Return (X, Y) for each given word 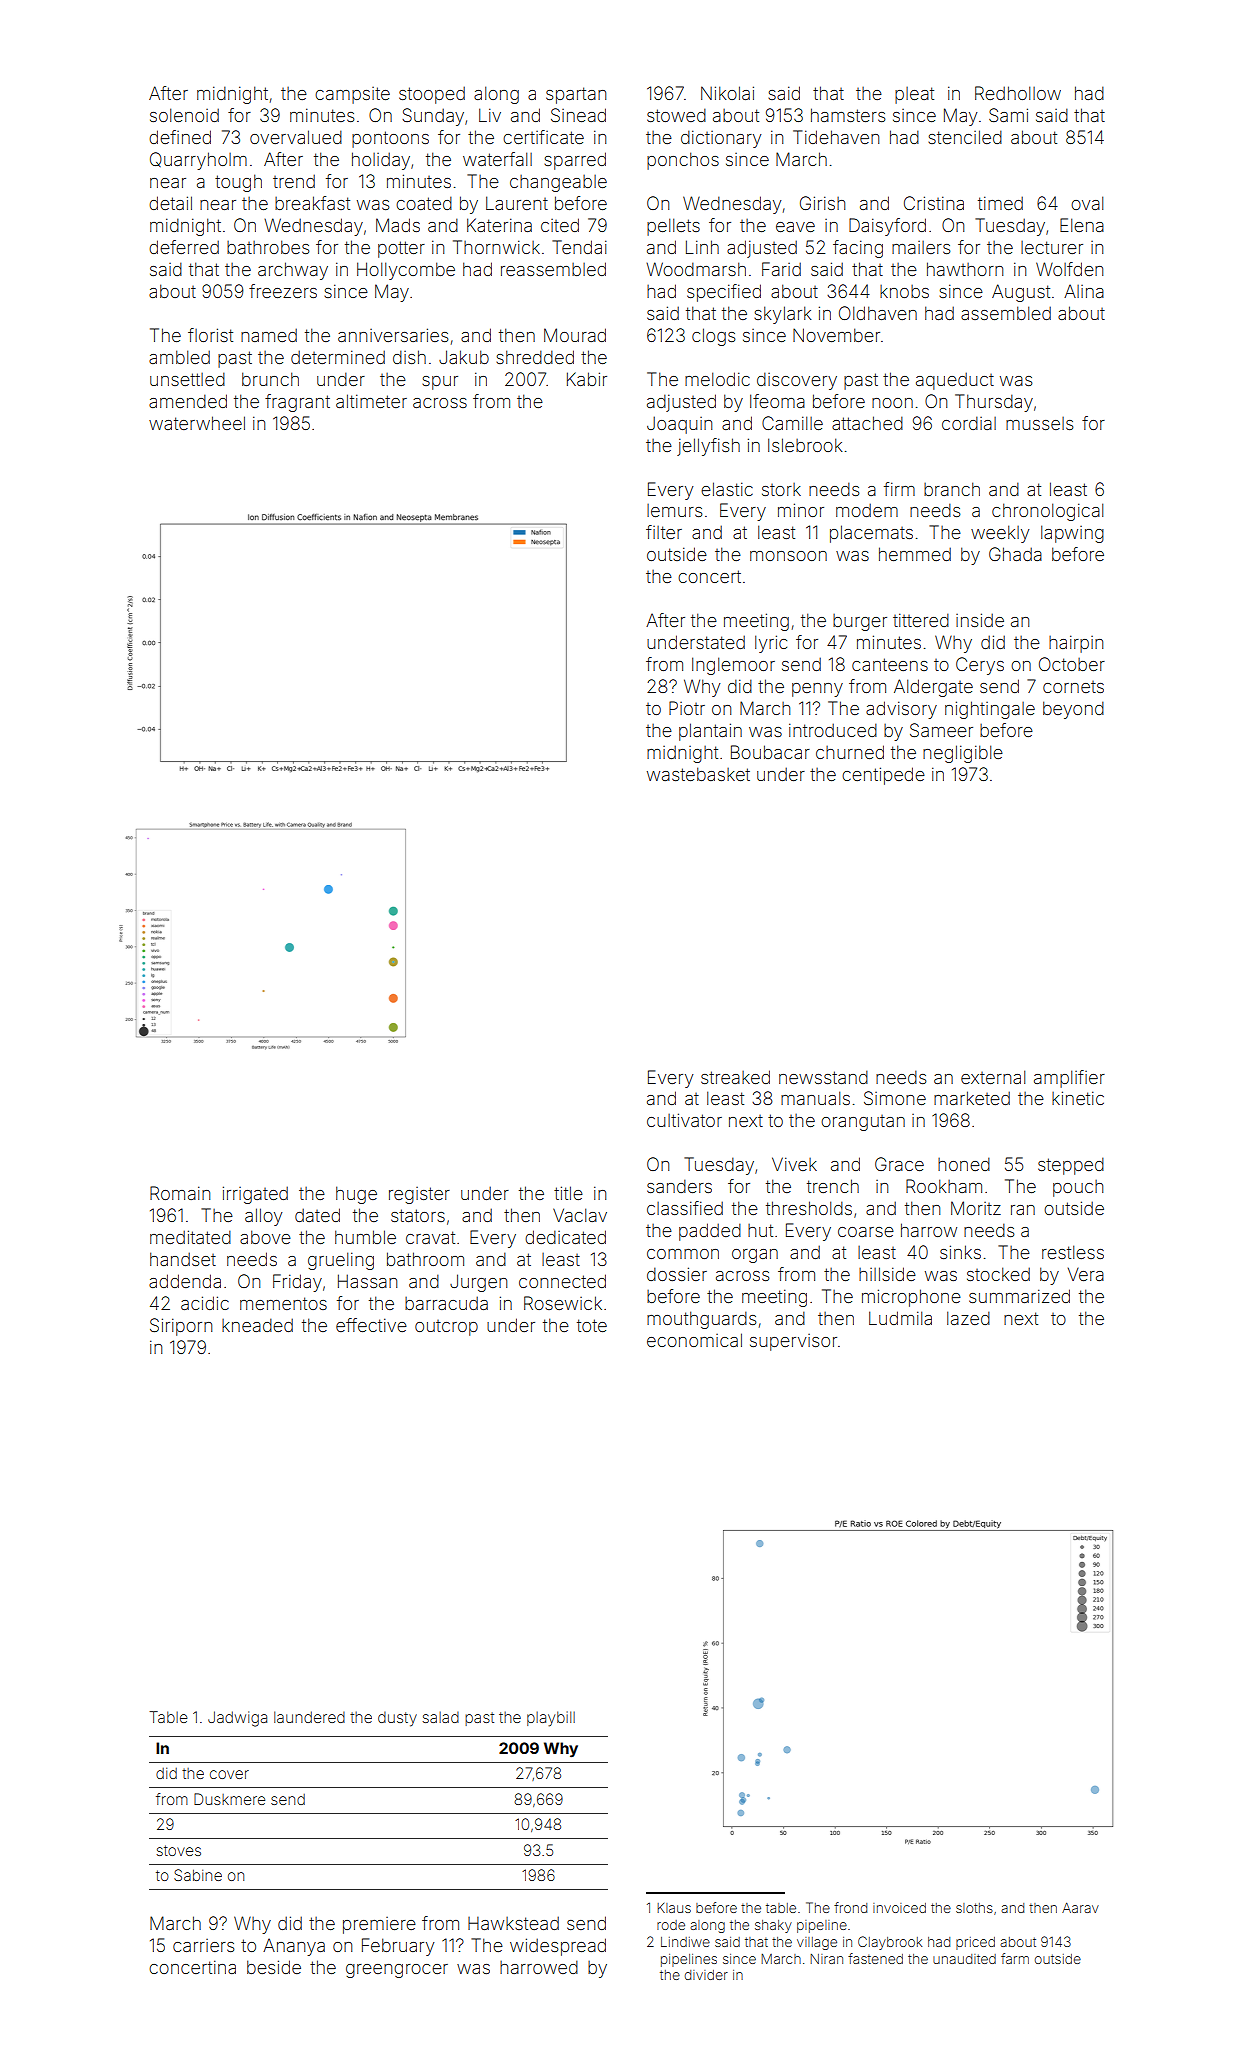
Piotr (687, 708)
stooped (432, 95)
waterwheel (197, 423)
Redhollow (1018, 93)
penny (817, 690)
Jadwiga (237, 1719)
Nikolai (727, 93)
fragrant (297, 403)
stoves (178, 1850)
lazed (968, 1318)
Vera (1086, 1274)
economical (694, 1340)
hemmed (915, 554)
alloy (263, 1217)
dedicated (565, 1237)
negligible (963, 754)
